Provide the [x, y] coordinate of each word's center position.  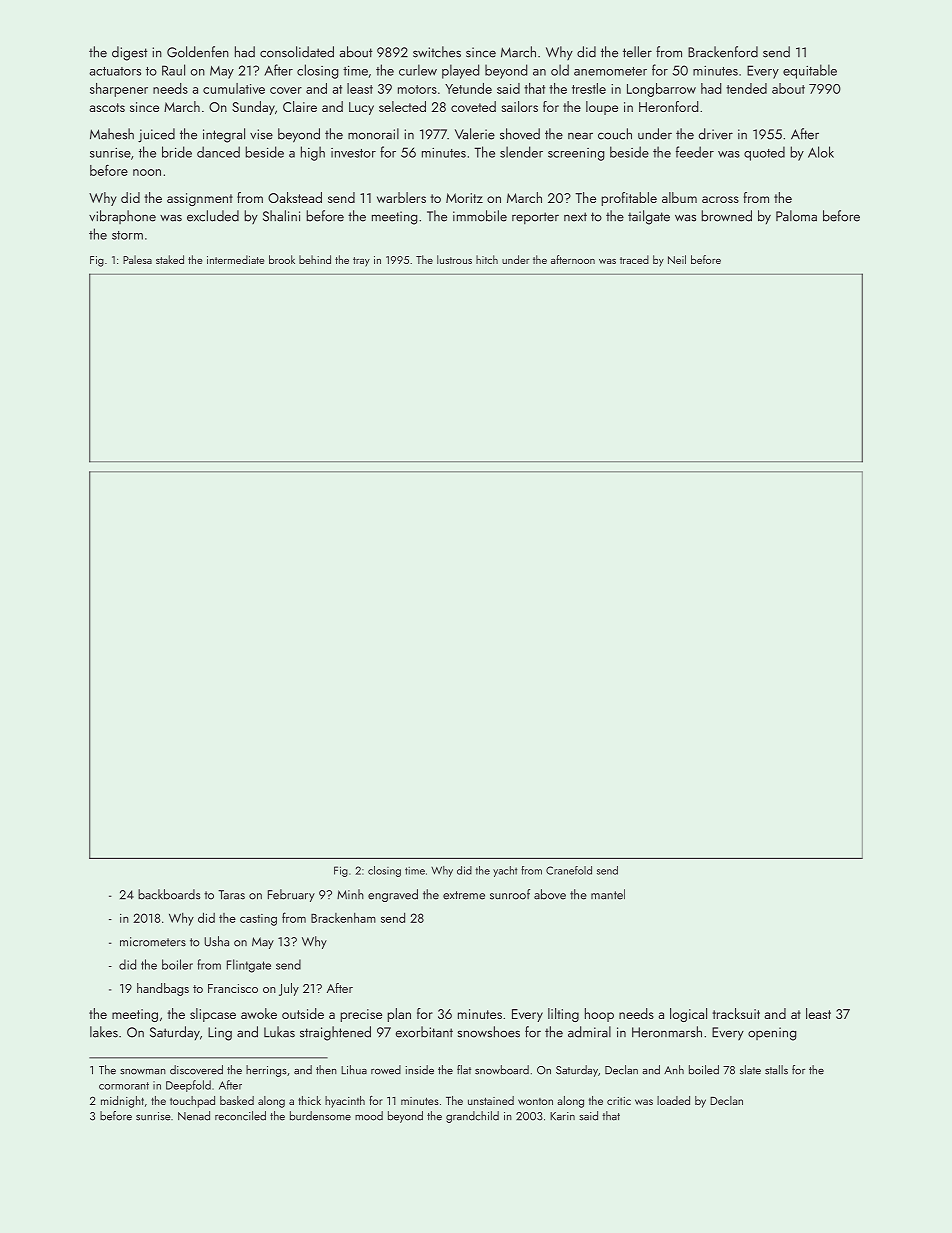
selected [402, 106]
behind [315, 259]
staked [170, 259]
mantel [608, 894]
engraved [393, 895]
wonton [535, 1101]
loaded [673, 1100]
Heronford [669, 106]
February [291, 895]
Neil [677, 259]
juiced [156, 135]
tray [361, 262]
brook [282, 259]
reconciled [240, 1116]
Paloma [796, 216]
